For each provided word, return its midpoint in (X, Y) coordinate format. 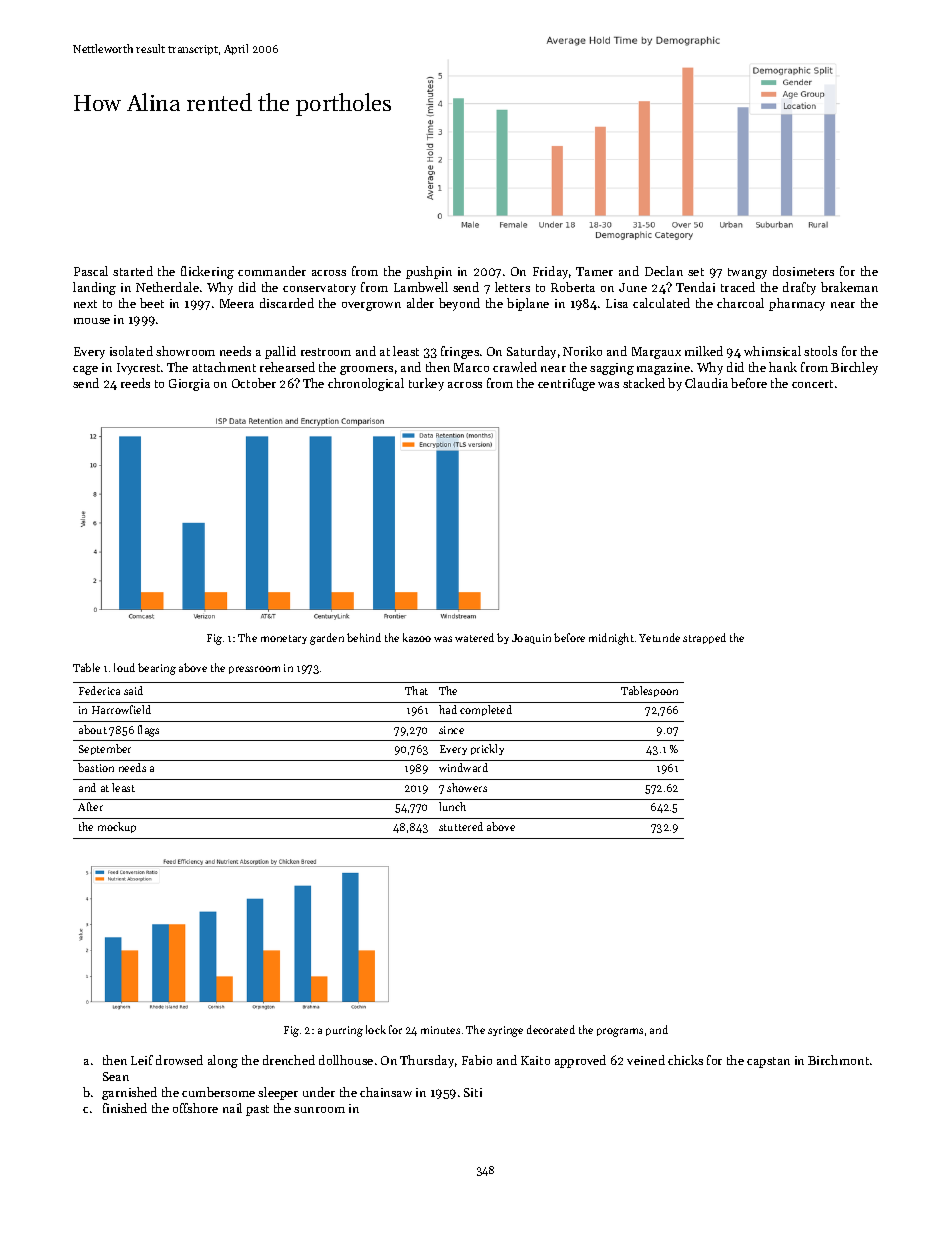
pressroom (254, 670)
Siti (473, 1092)
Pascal (91, 271)
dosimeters (803, 271)
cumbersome (218, 1092)
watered (474, 637)
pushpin (429, 272)
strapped (704, 638)
